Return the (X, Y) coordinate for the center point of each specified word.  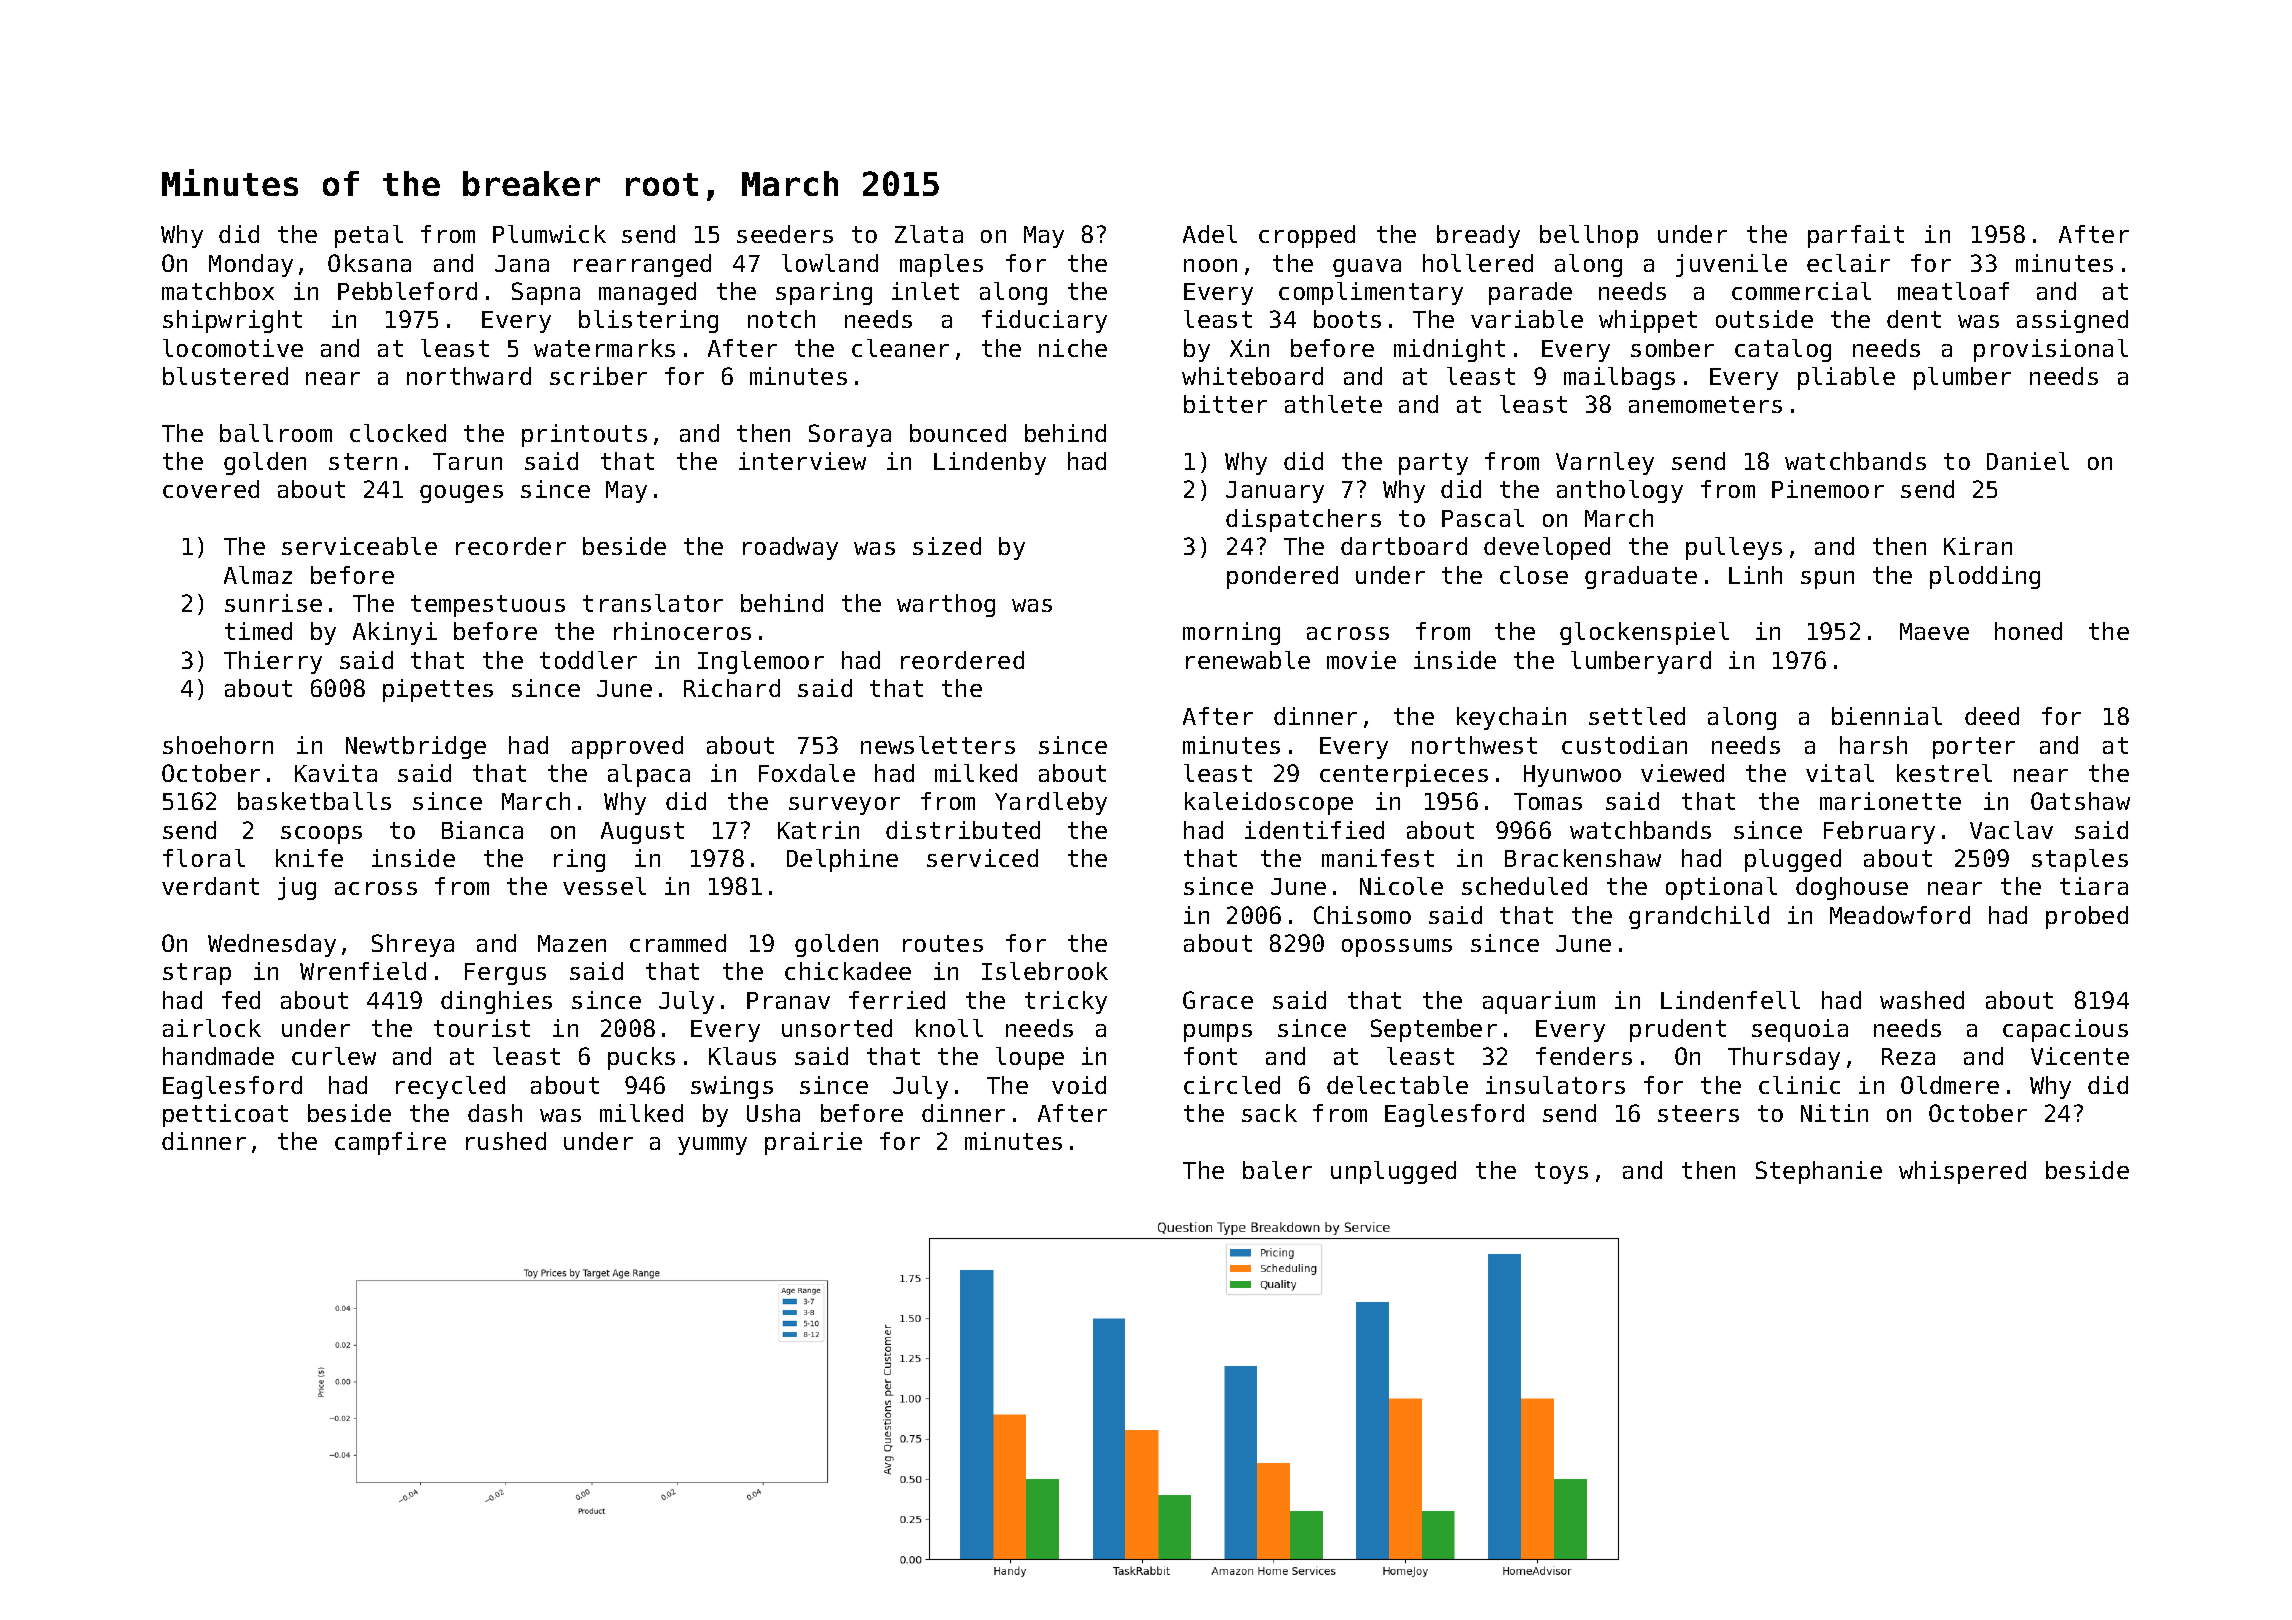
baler (1277, 1170)
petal (369, 236)
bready (1478, 236)
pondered (1282, 577)
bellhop (1589, 236)
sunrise (273, 603)
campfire (390, 1143)
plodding (1985, 577)
